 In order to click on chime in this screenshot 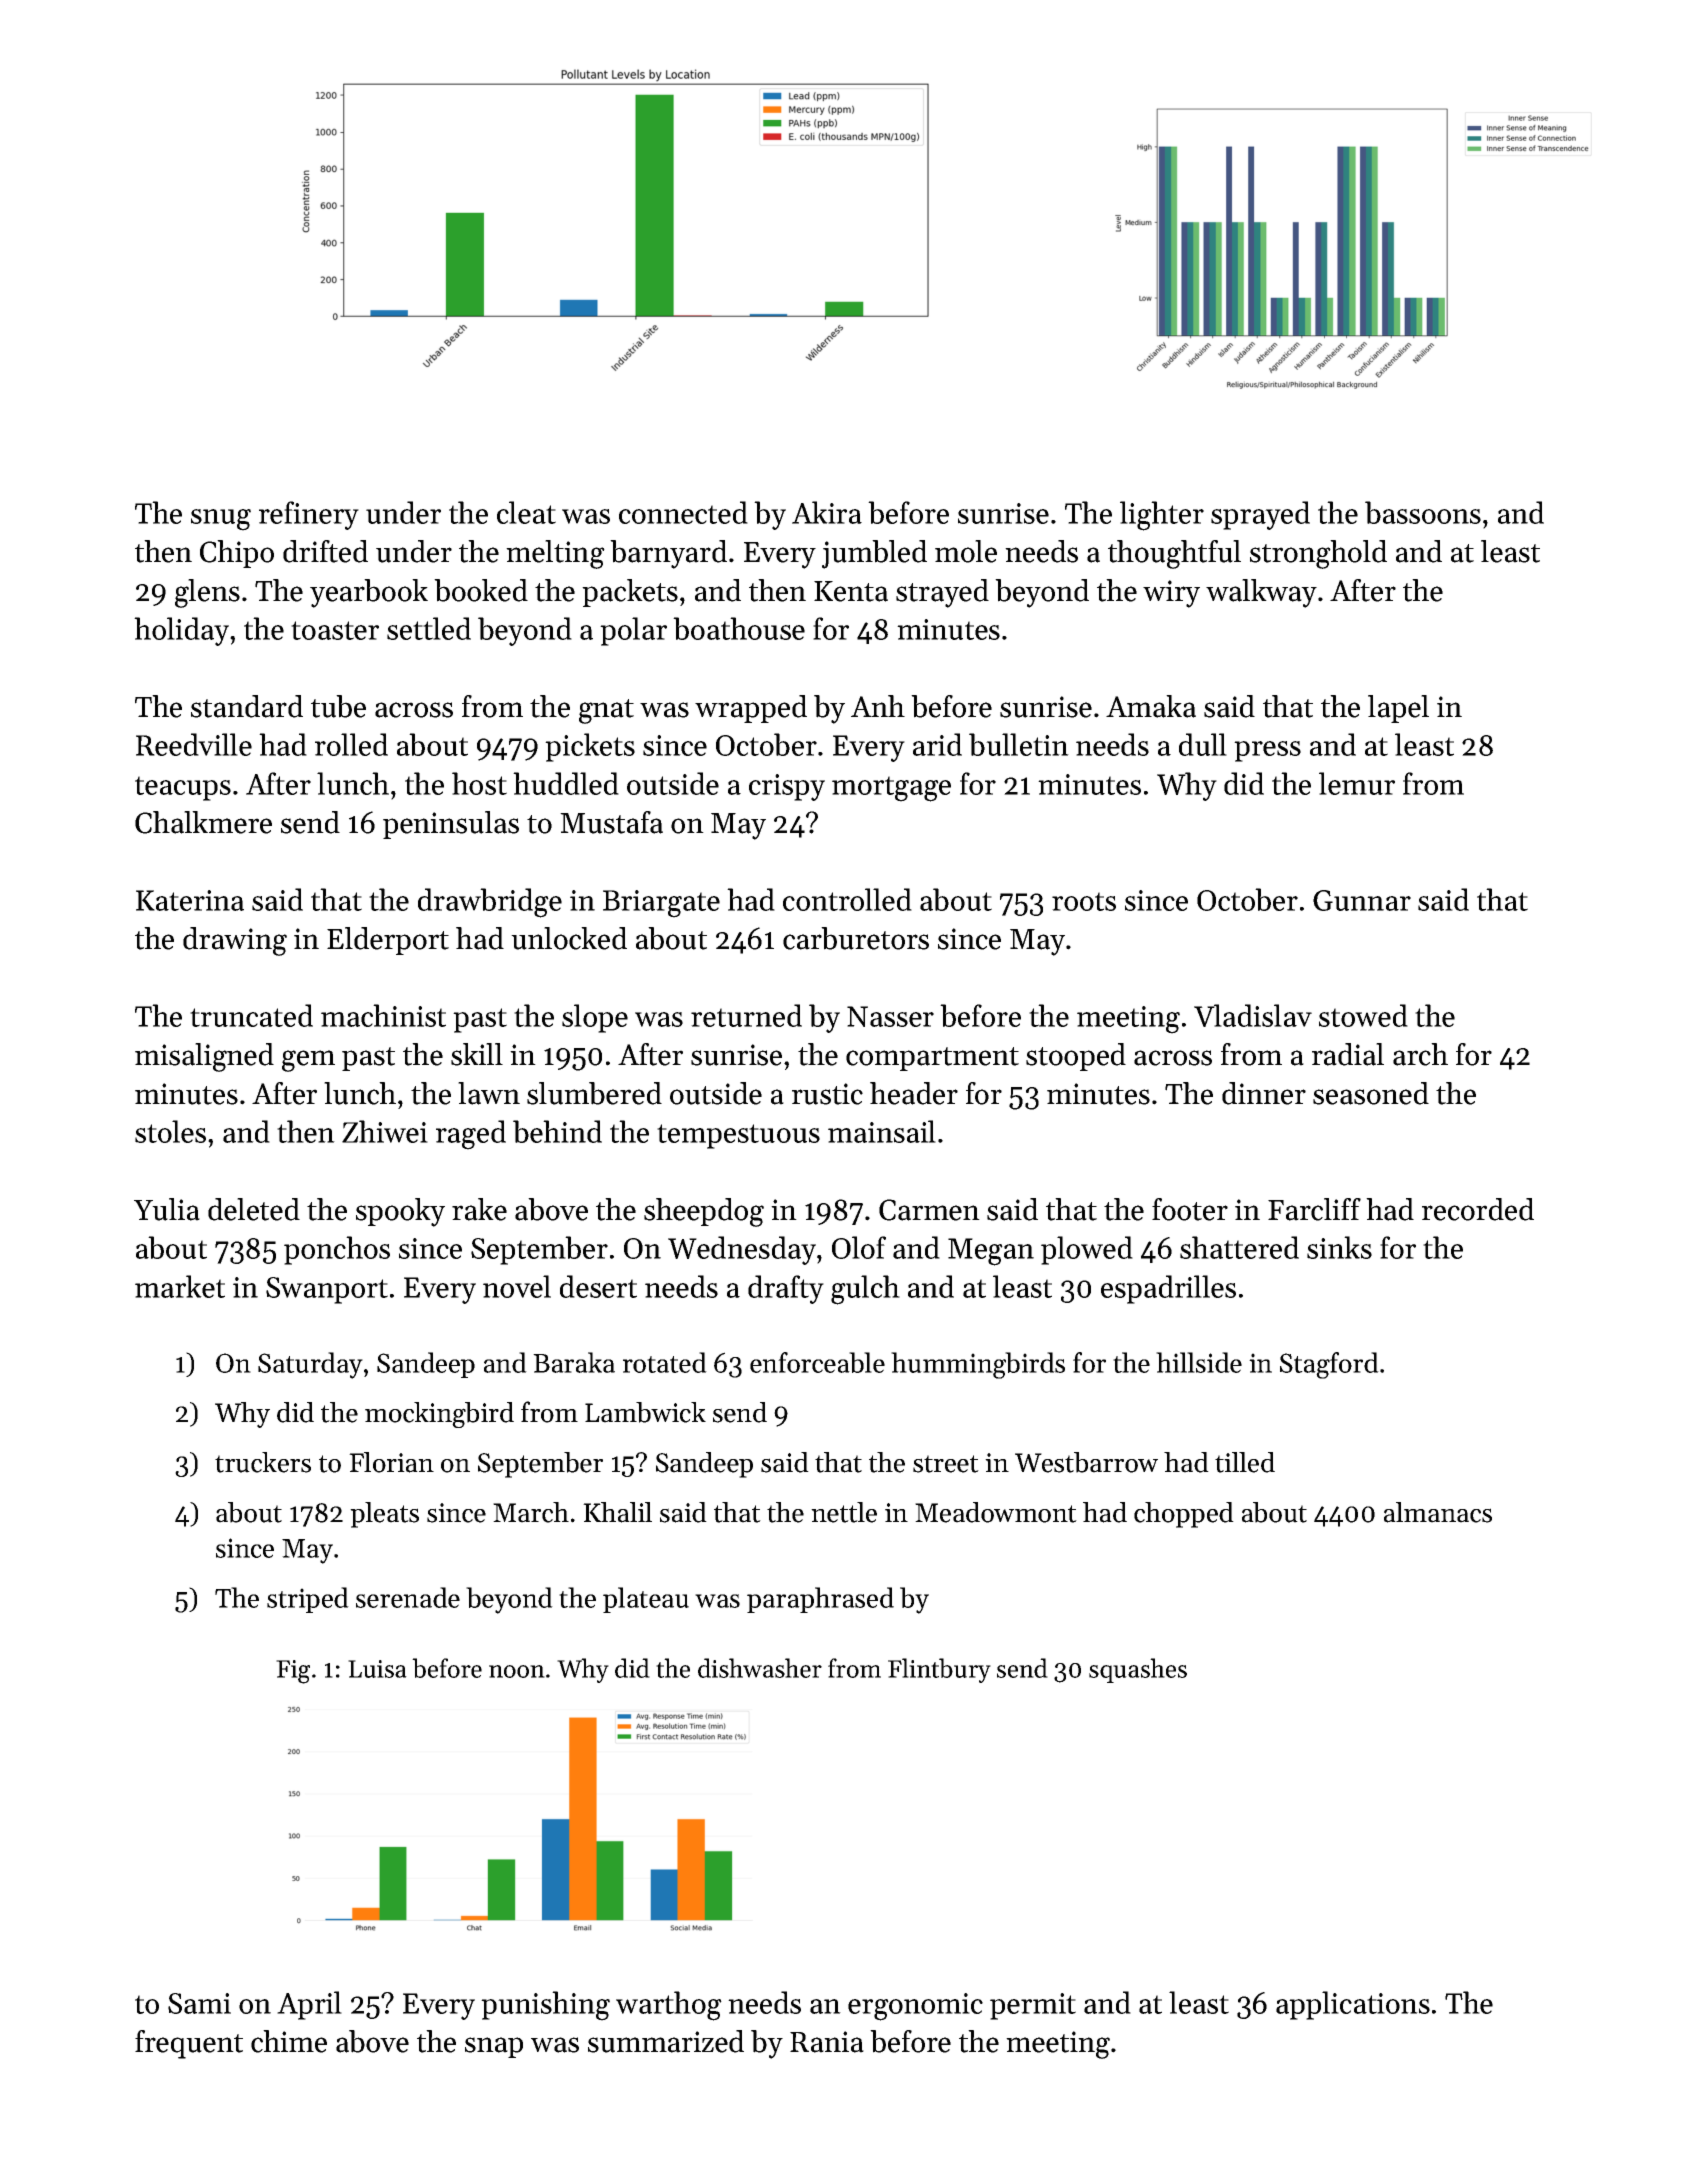, I will do `click(289, 2041)`.
